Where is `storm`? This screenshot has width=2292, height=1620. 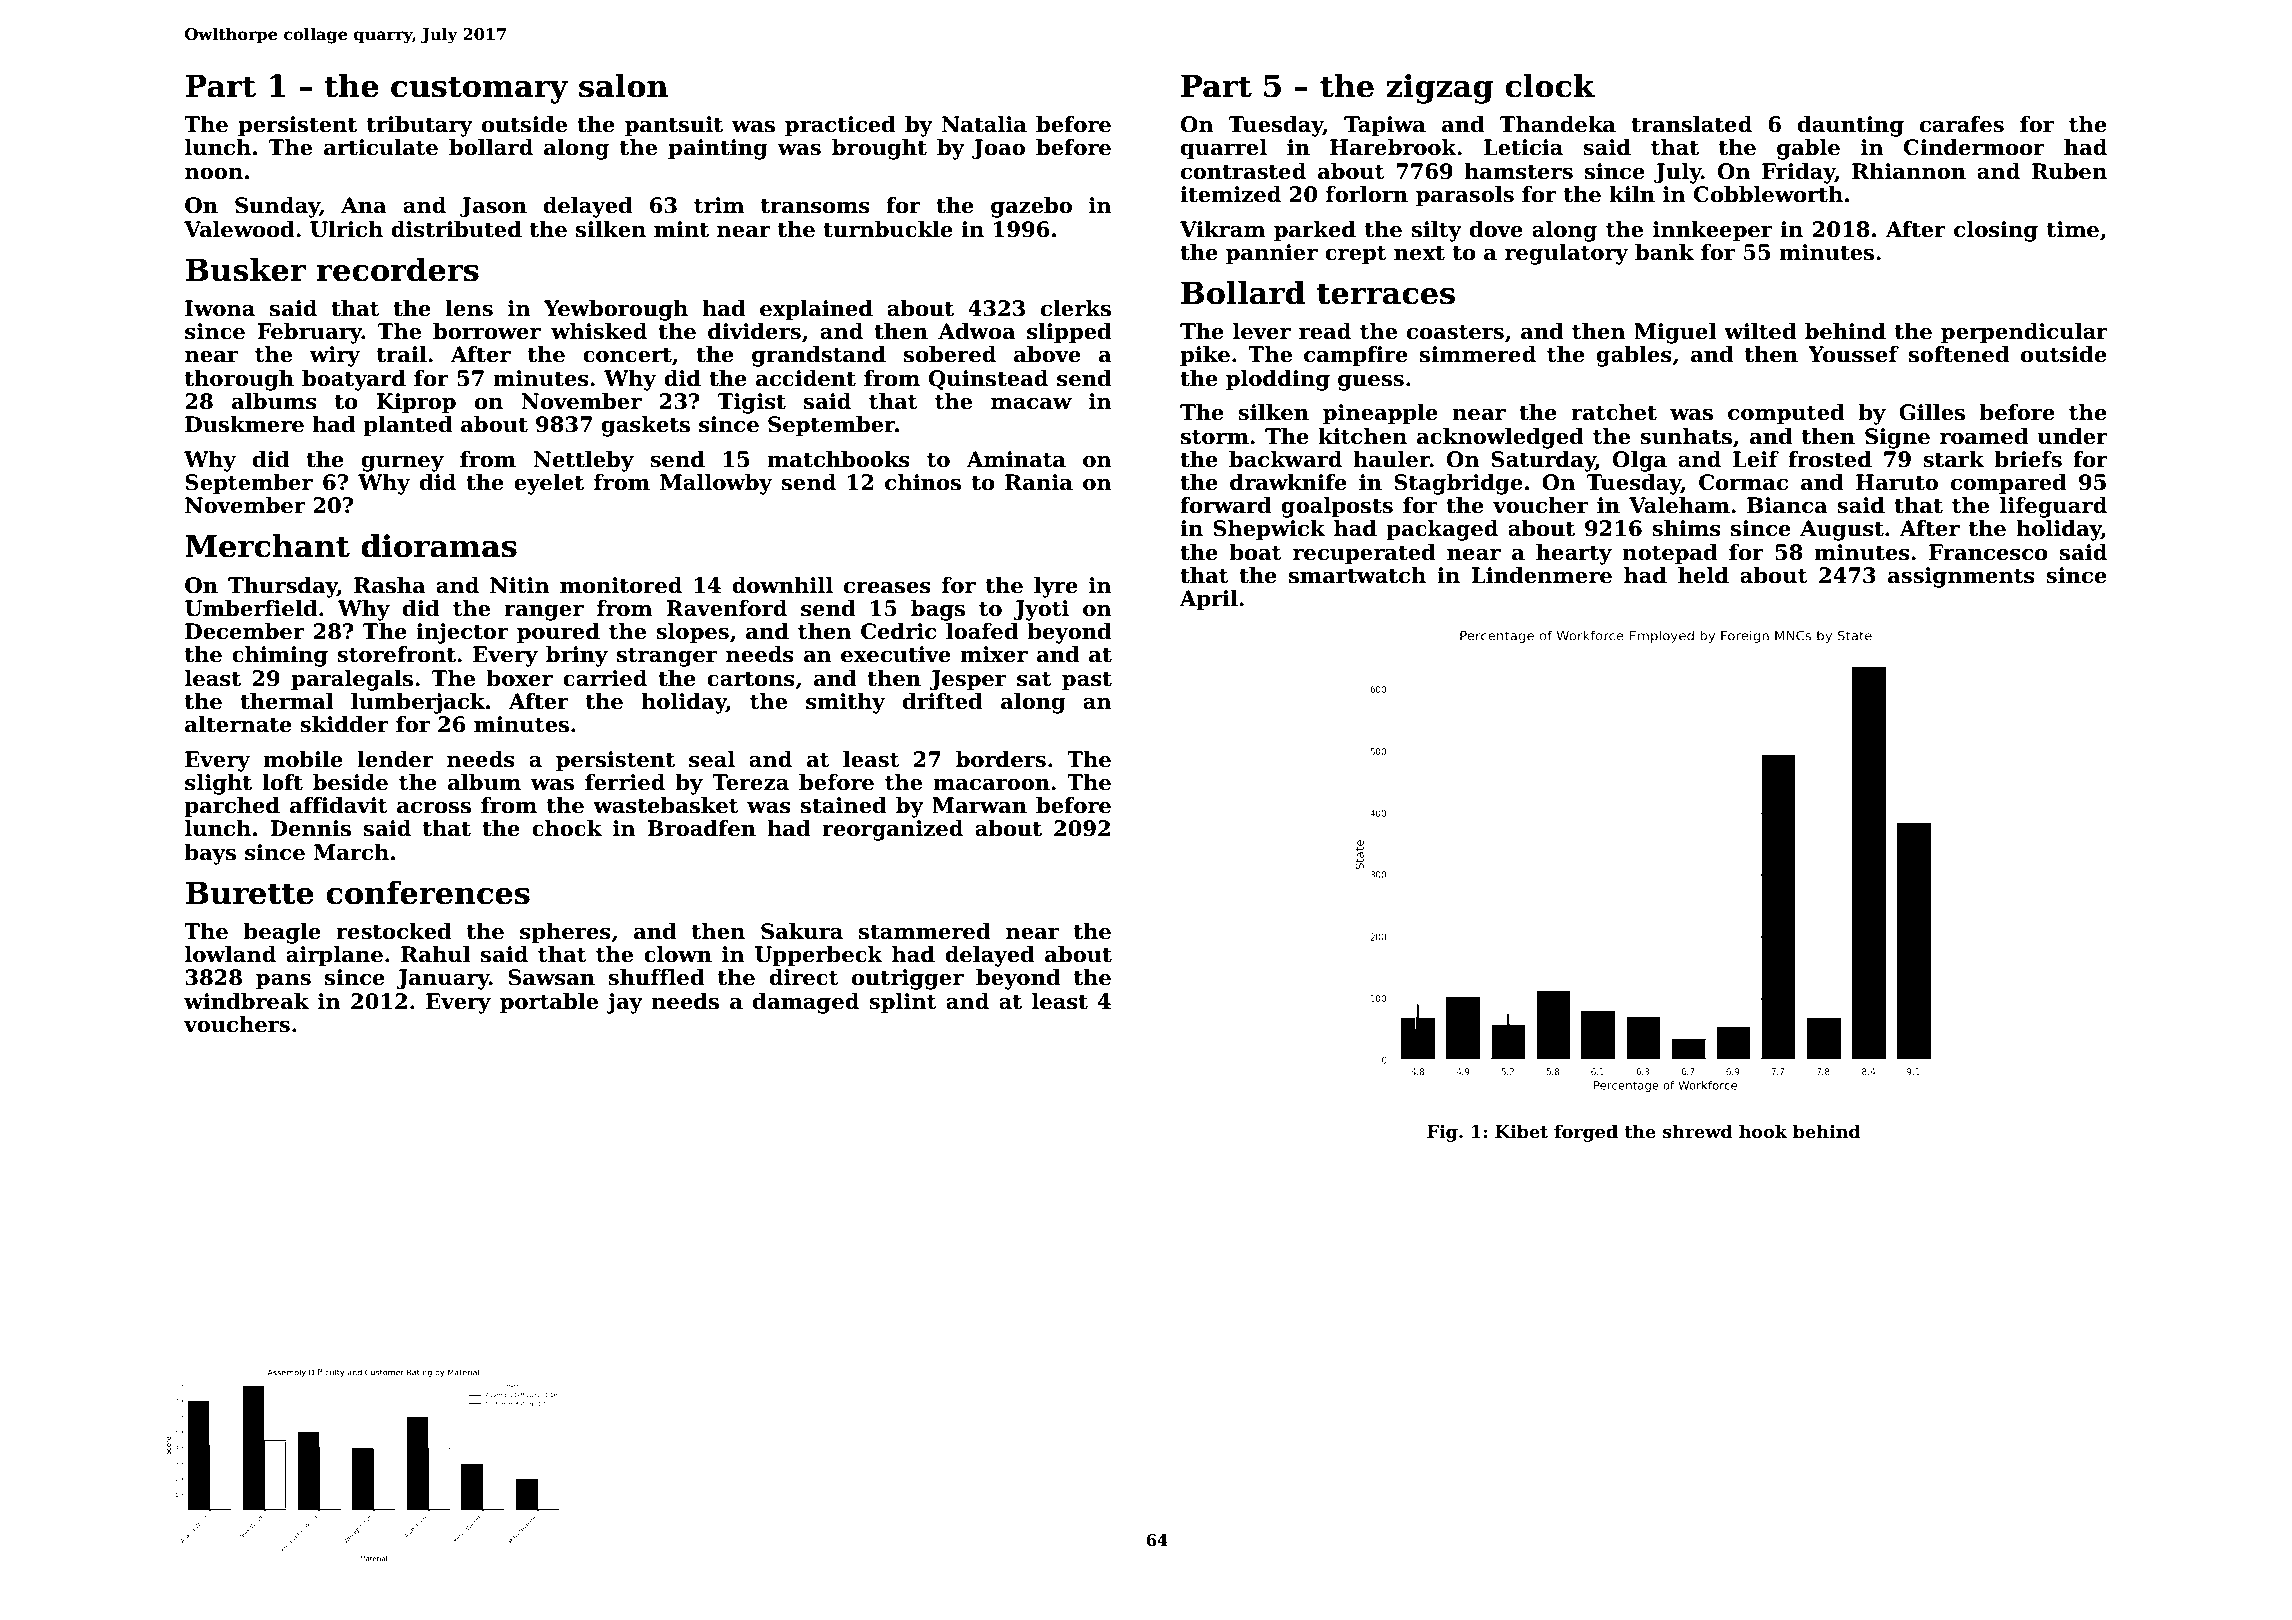
storm is located at coordinates (1215, 437).
